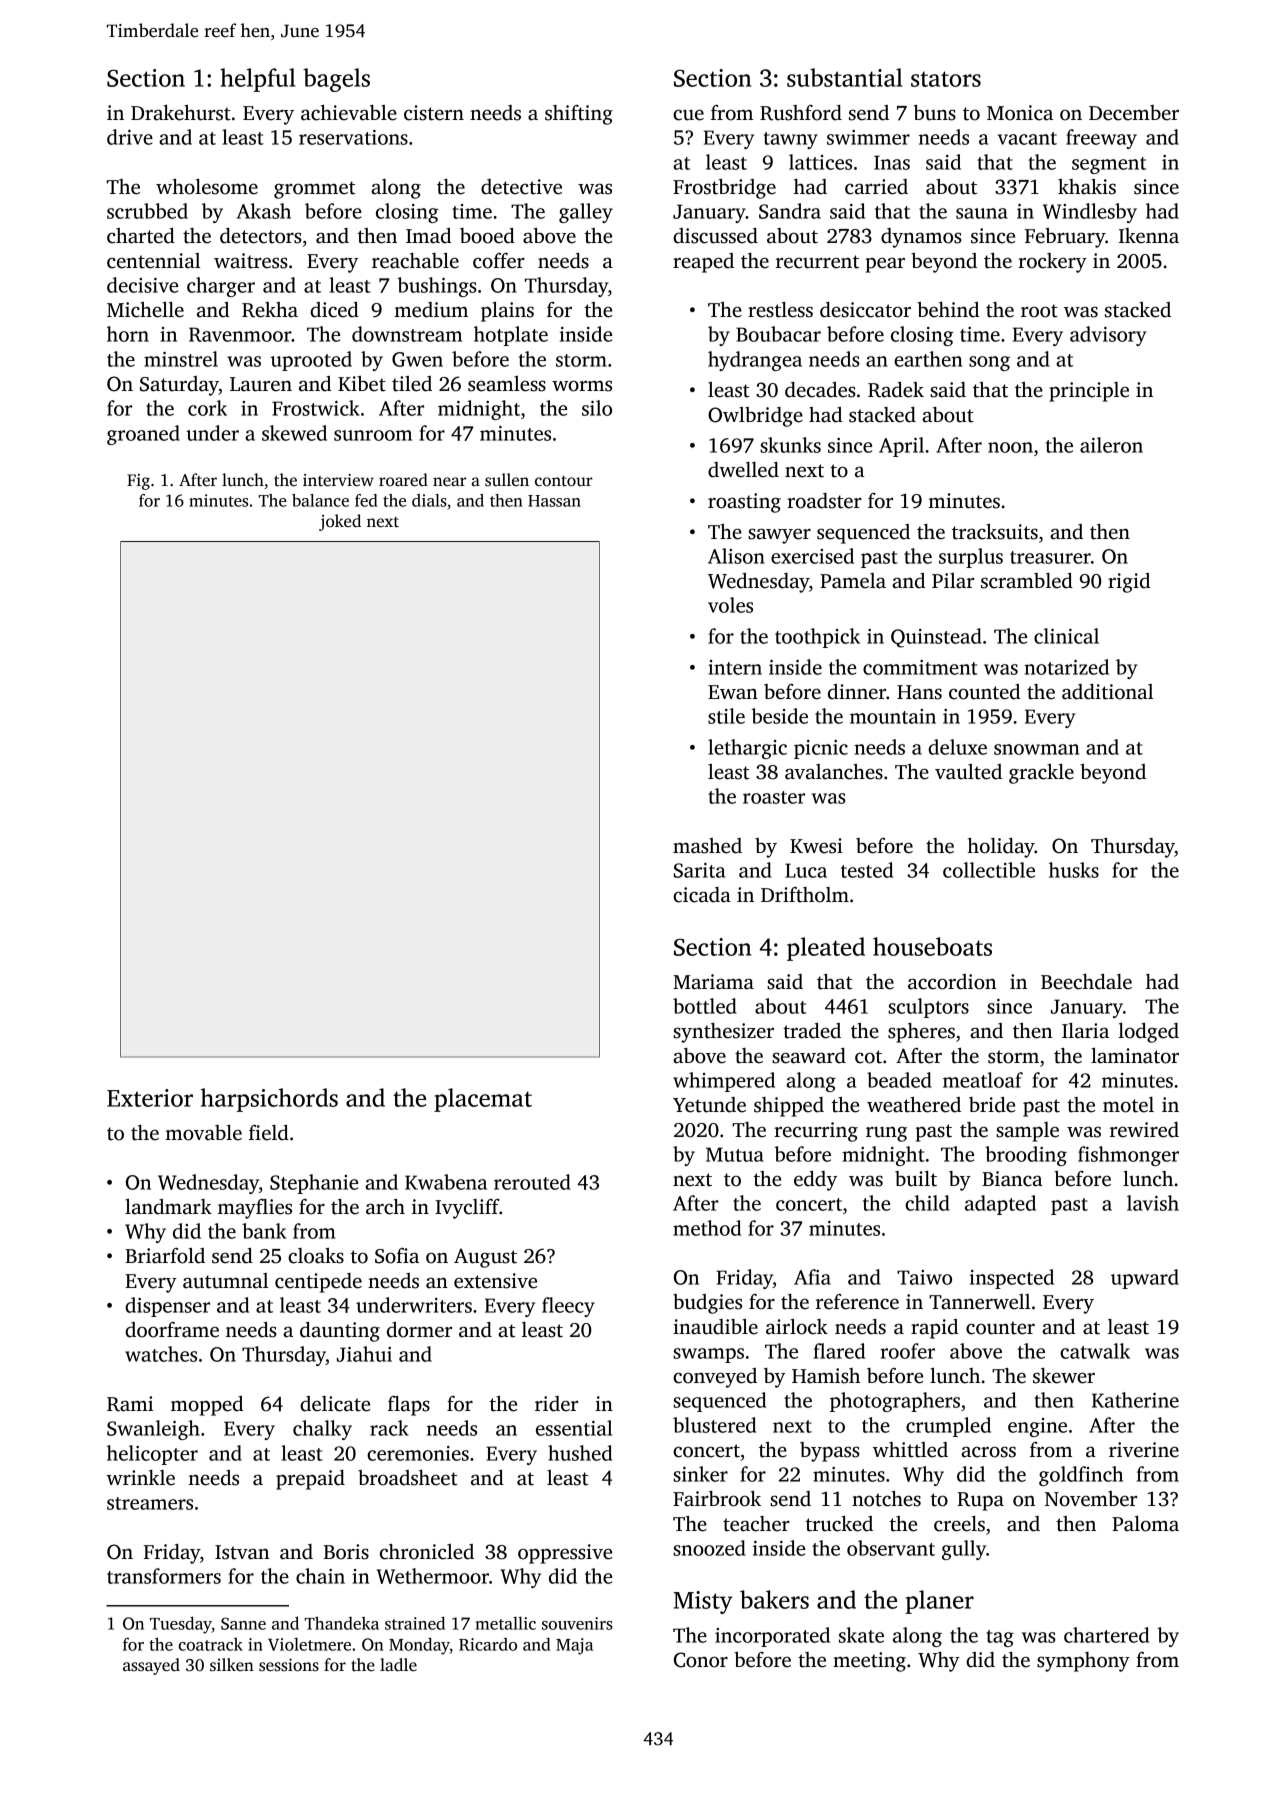 Image resolution: width=1286 pixels, height=1819 pixels. I want to click on Hassan, so click(554, 501).
